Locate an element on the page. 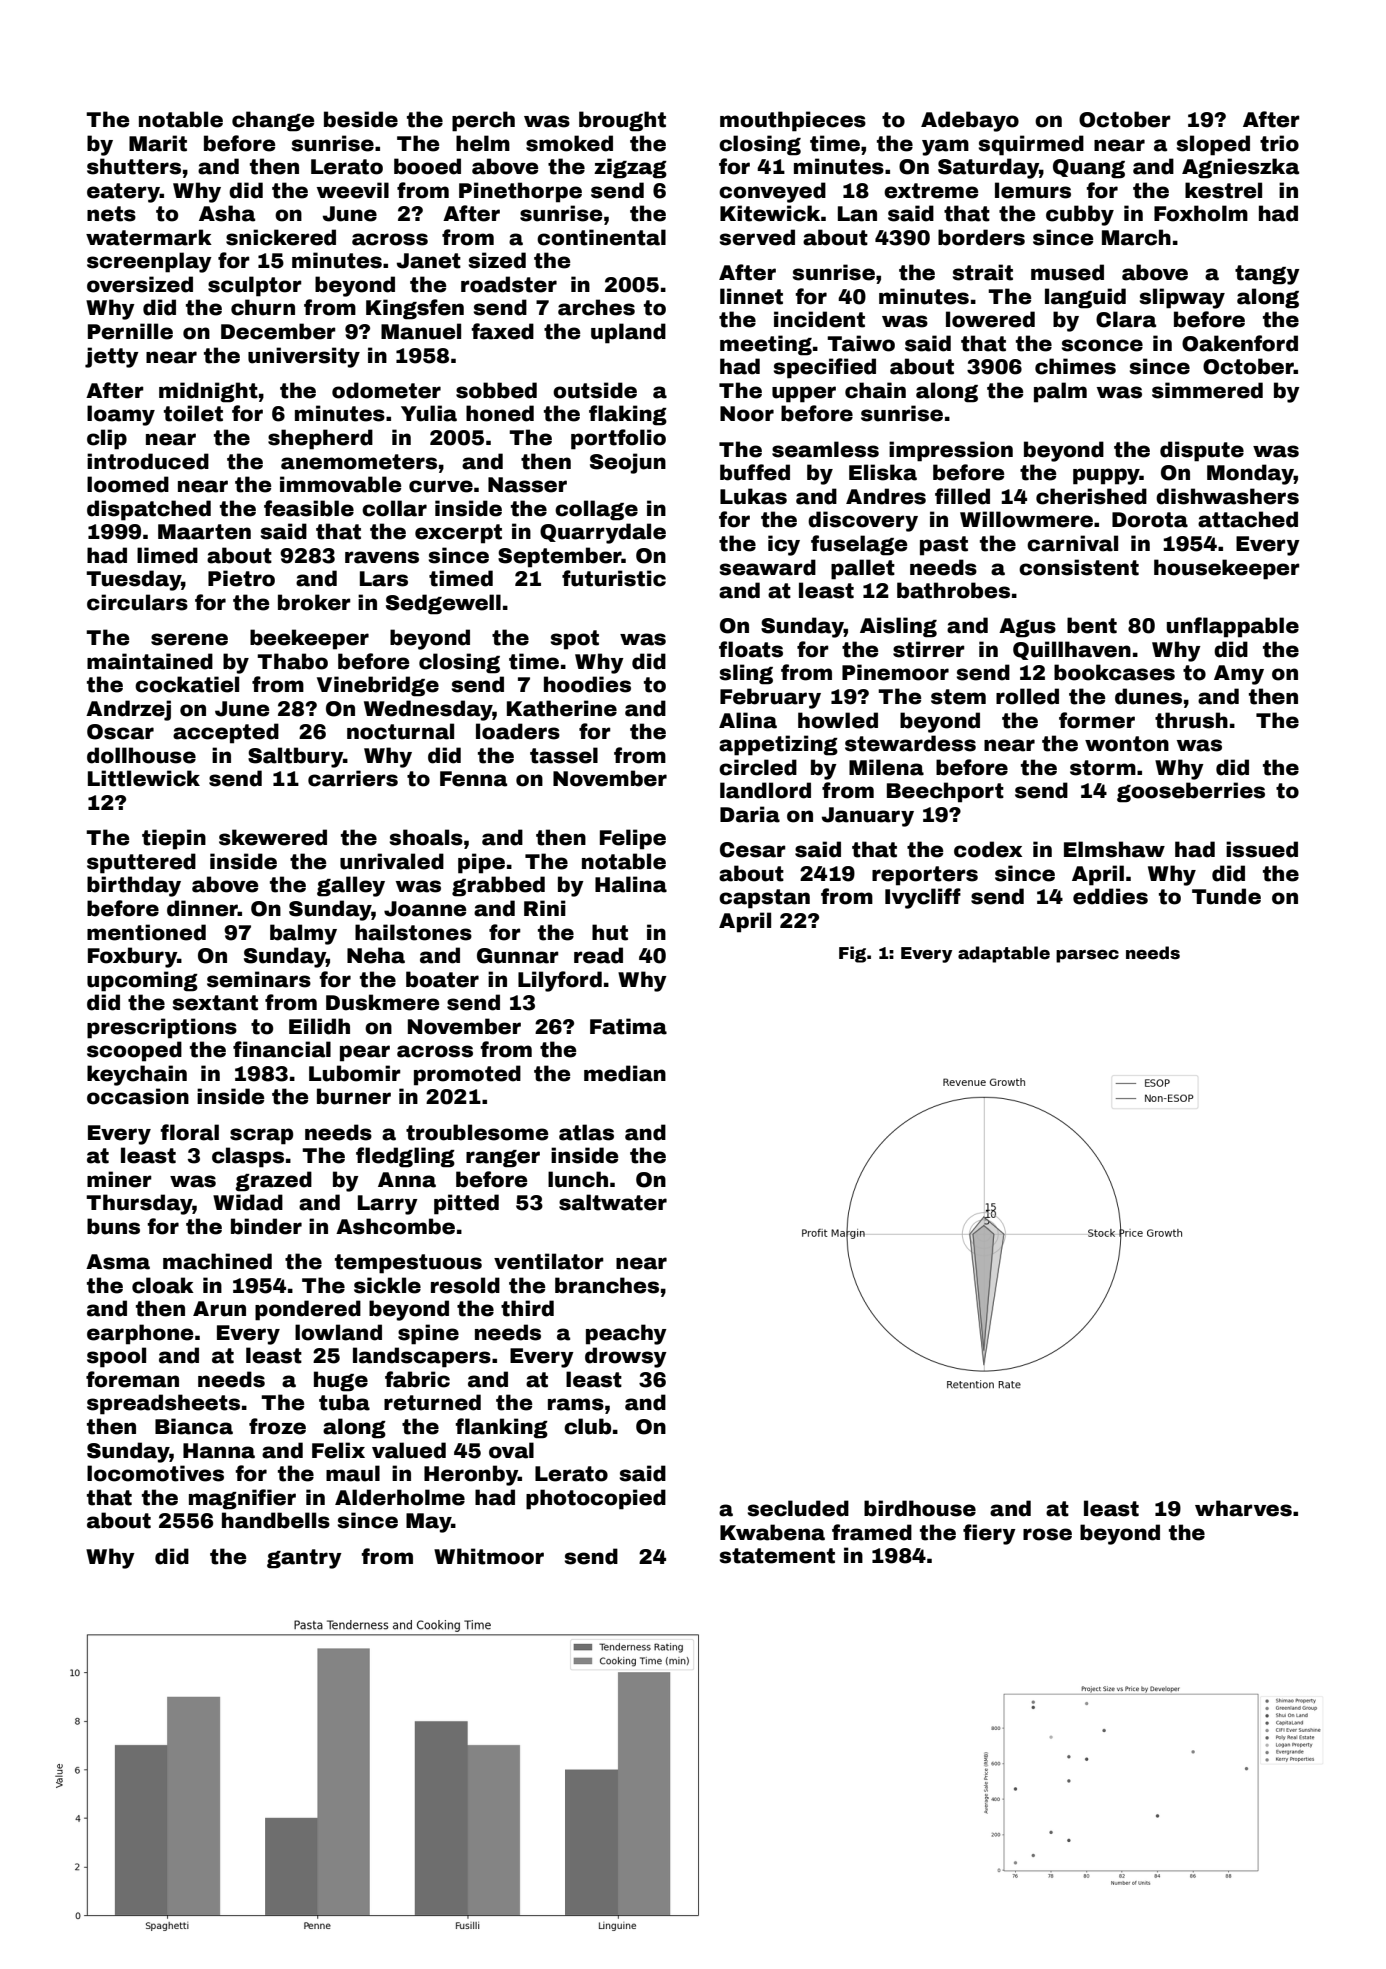 The height and width of the image is (1969, 1386). snickered is located at coordinates (281, 237).
